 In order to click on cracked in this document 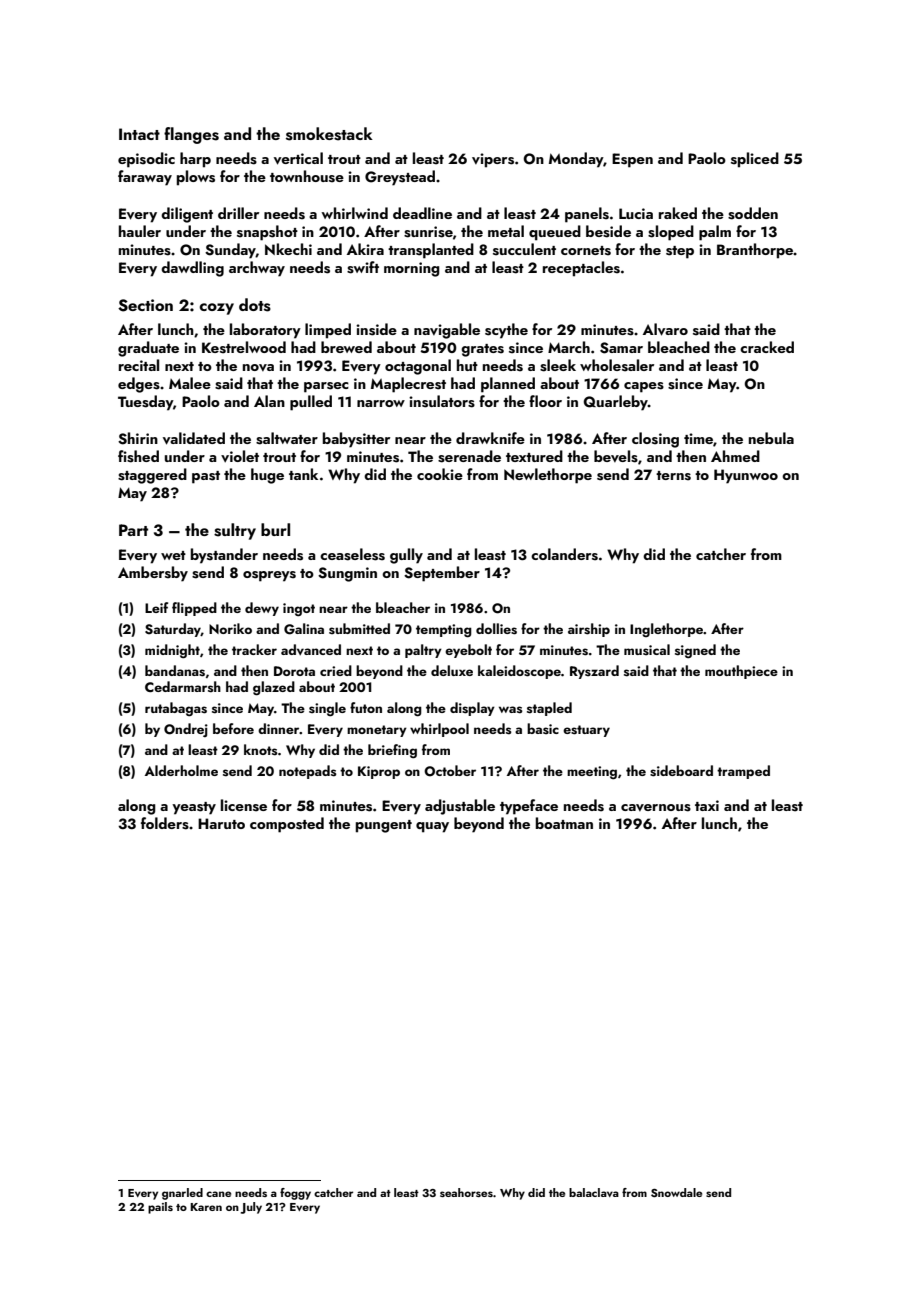, I will do `click(767, 347)`.
